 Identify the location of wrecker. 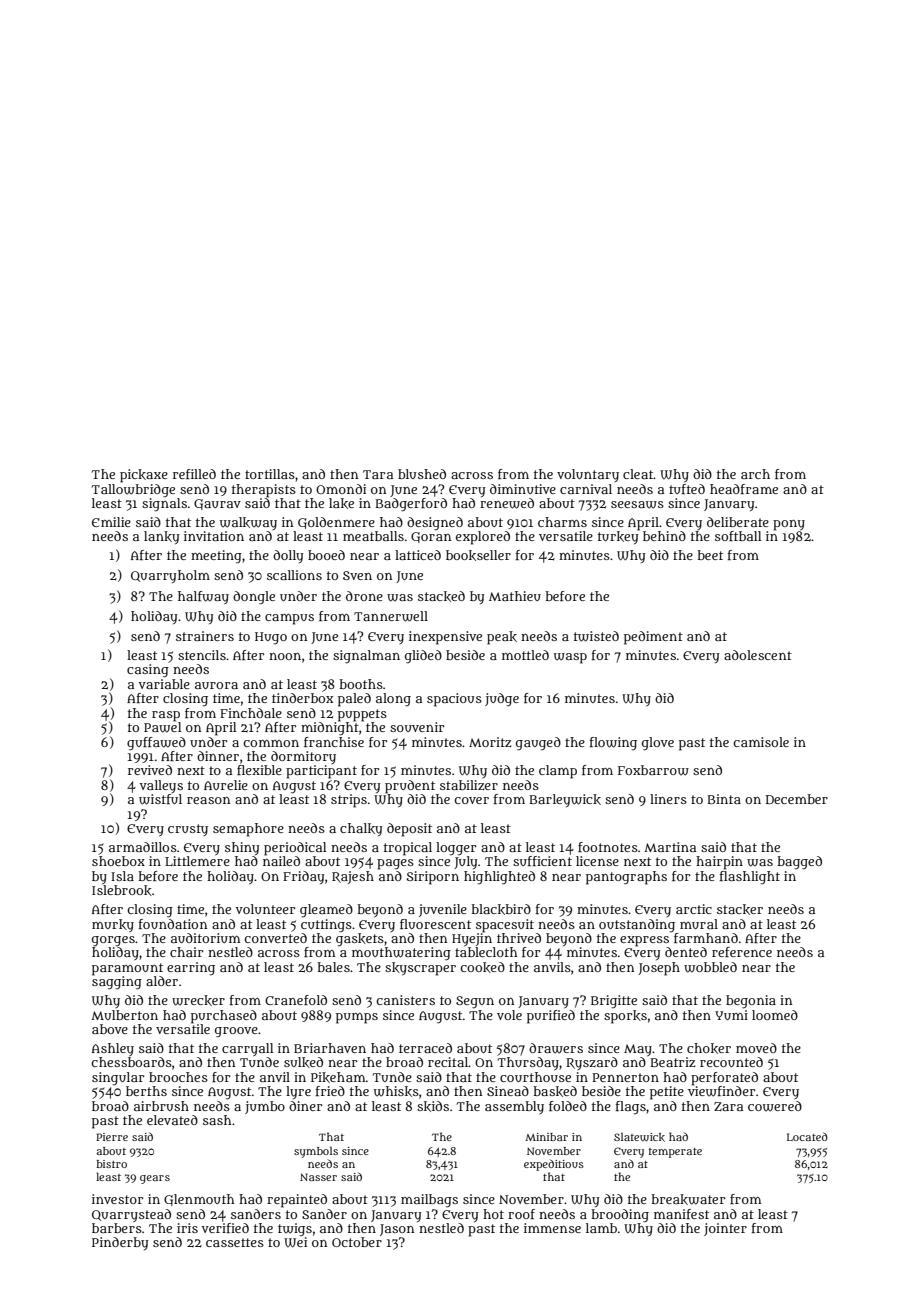
(198, 1000).
